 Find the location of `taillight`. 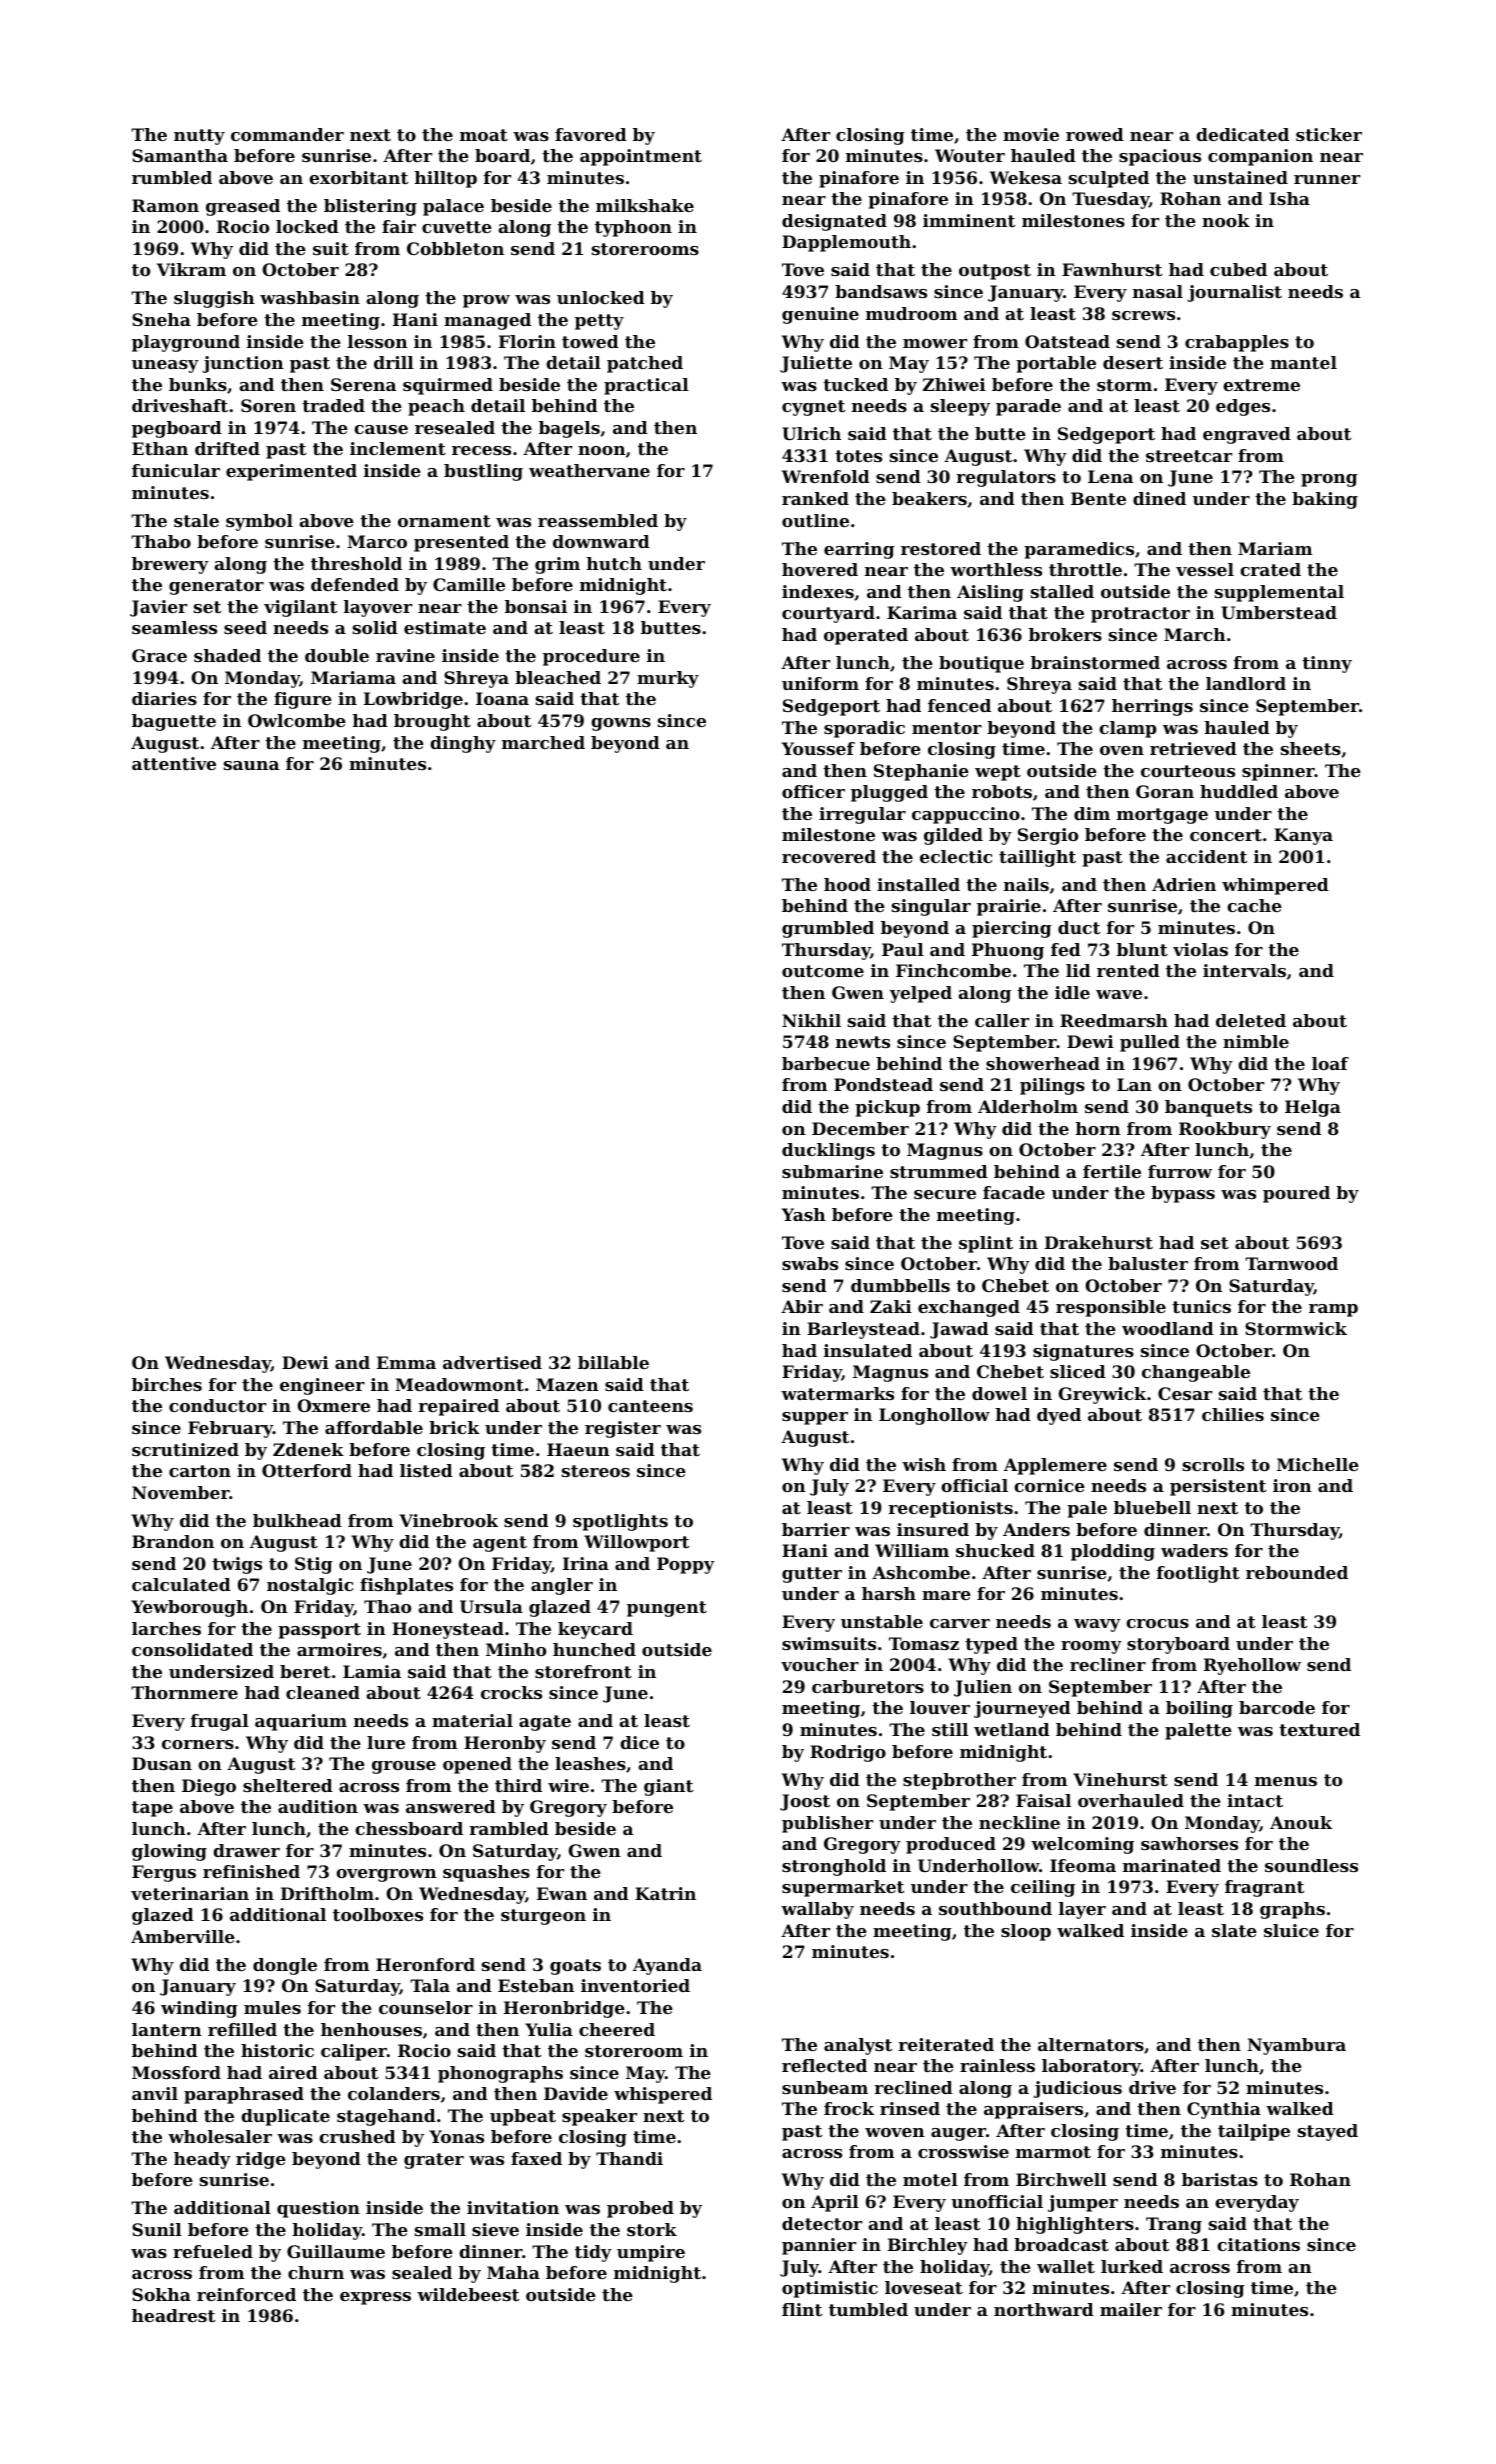

taillight is located at coordinates (1037, 858).
